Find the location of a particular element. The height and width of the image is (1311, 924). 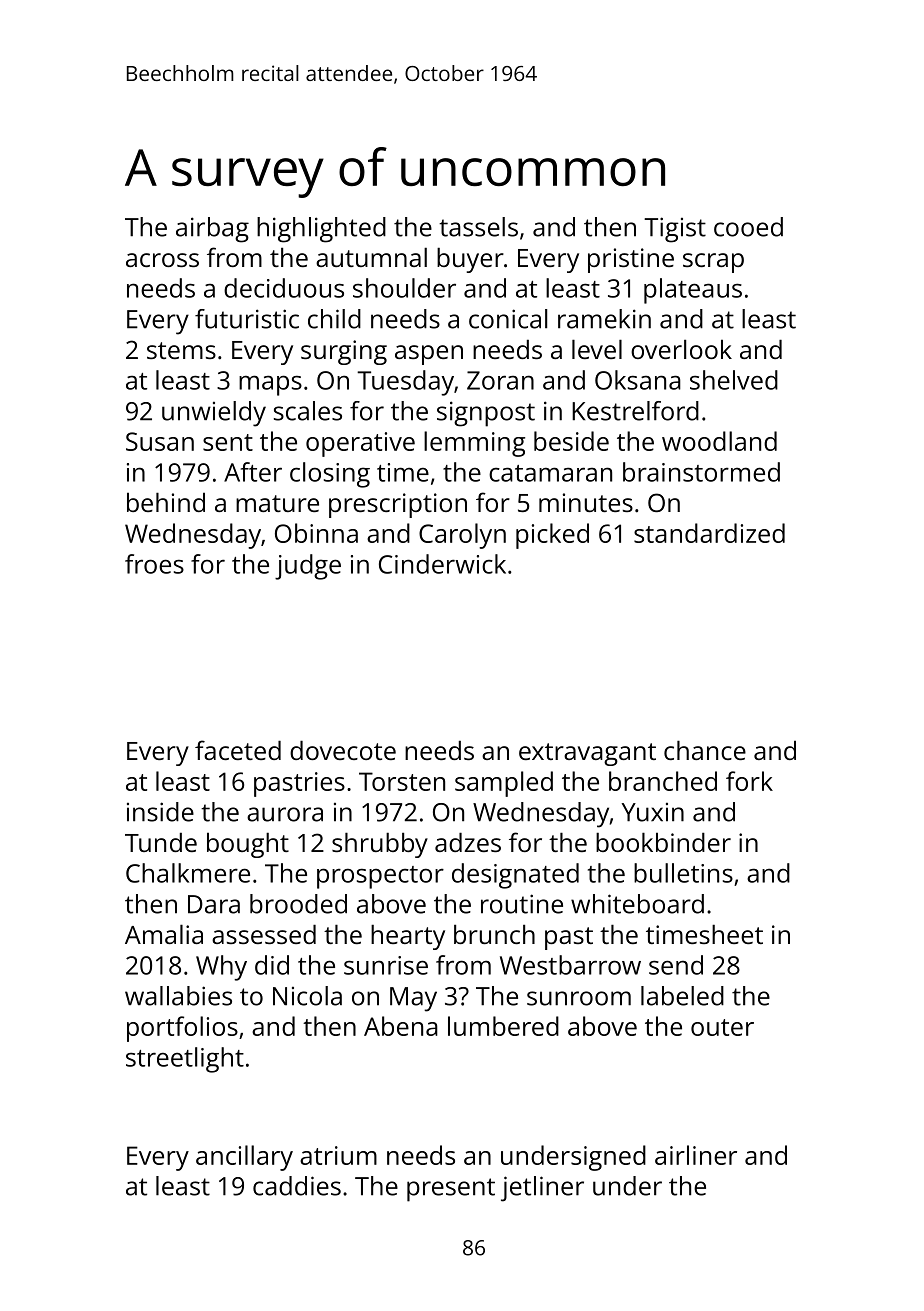

cooed is located at coordinates (748, 227).
